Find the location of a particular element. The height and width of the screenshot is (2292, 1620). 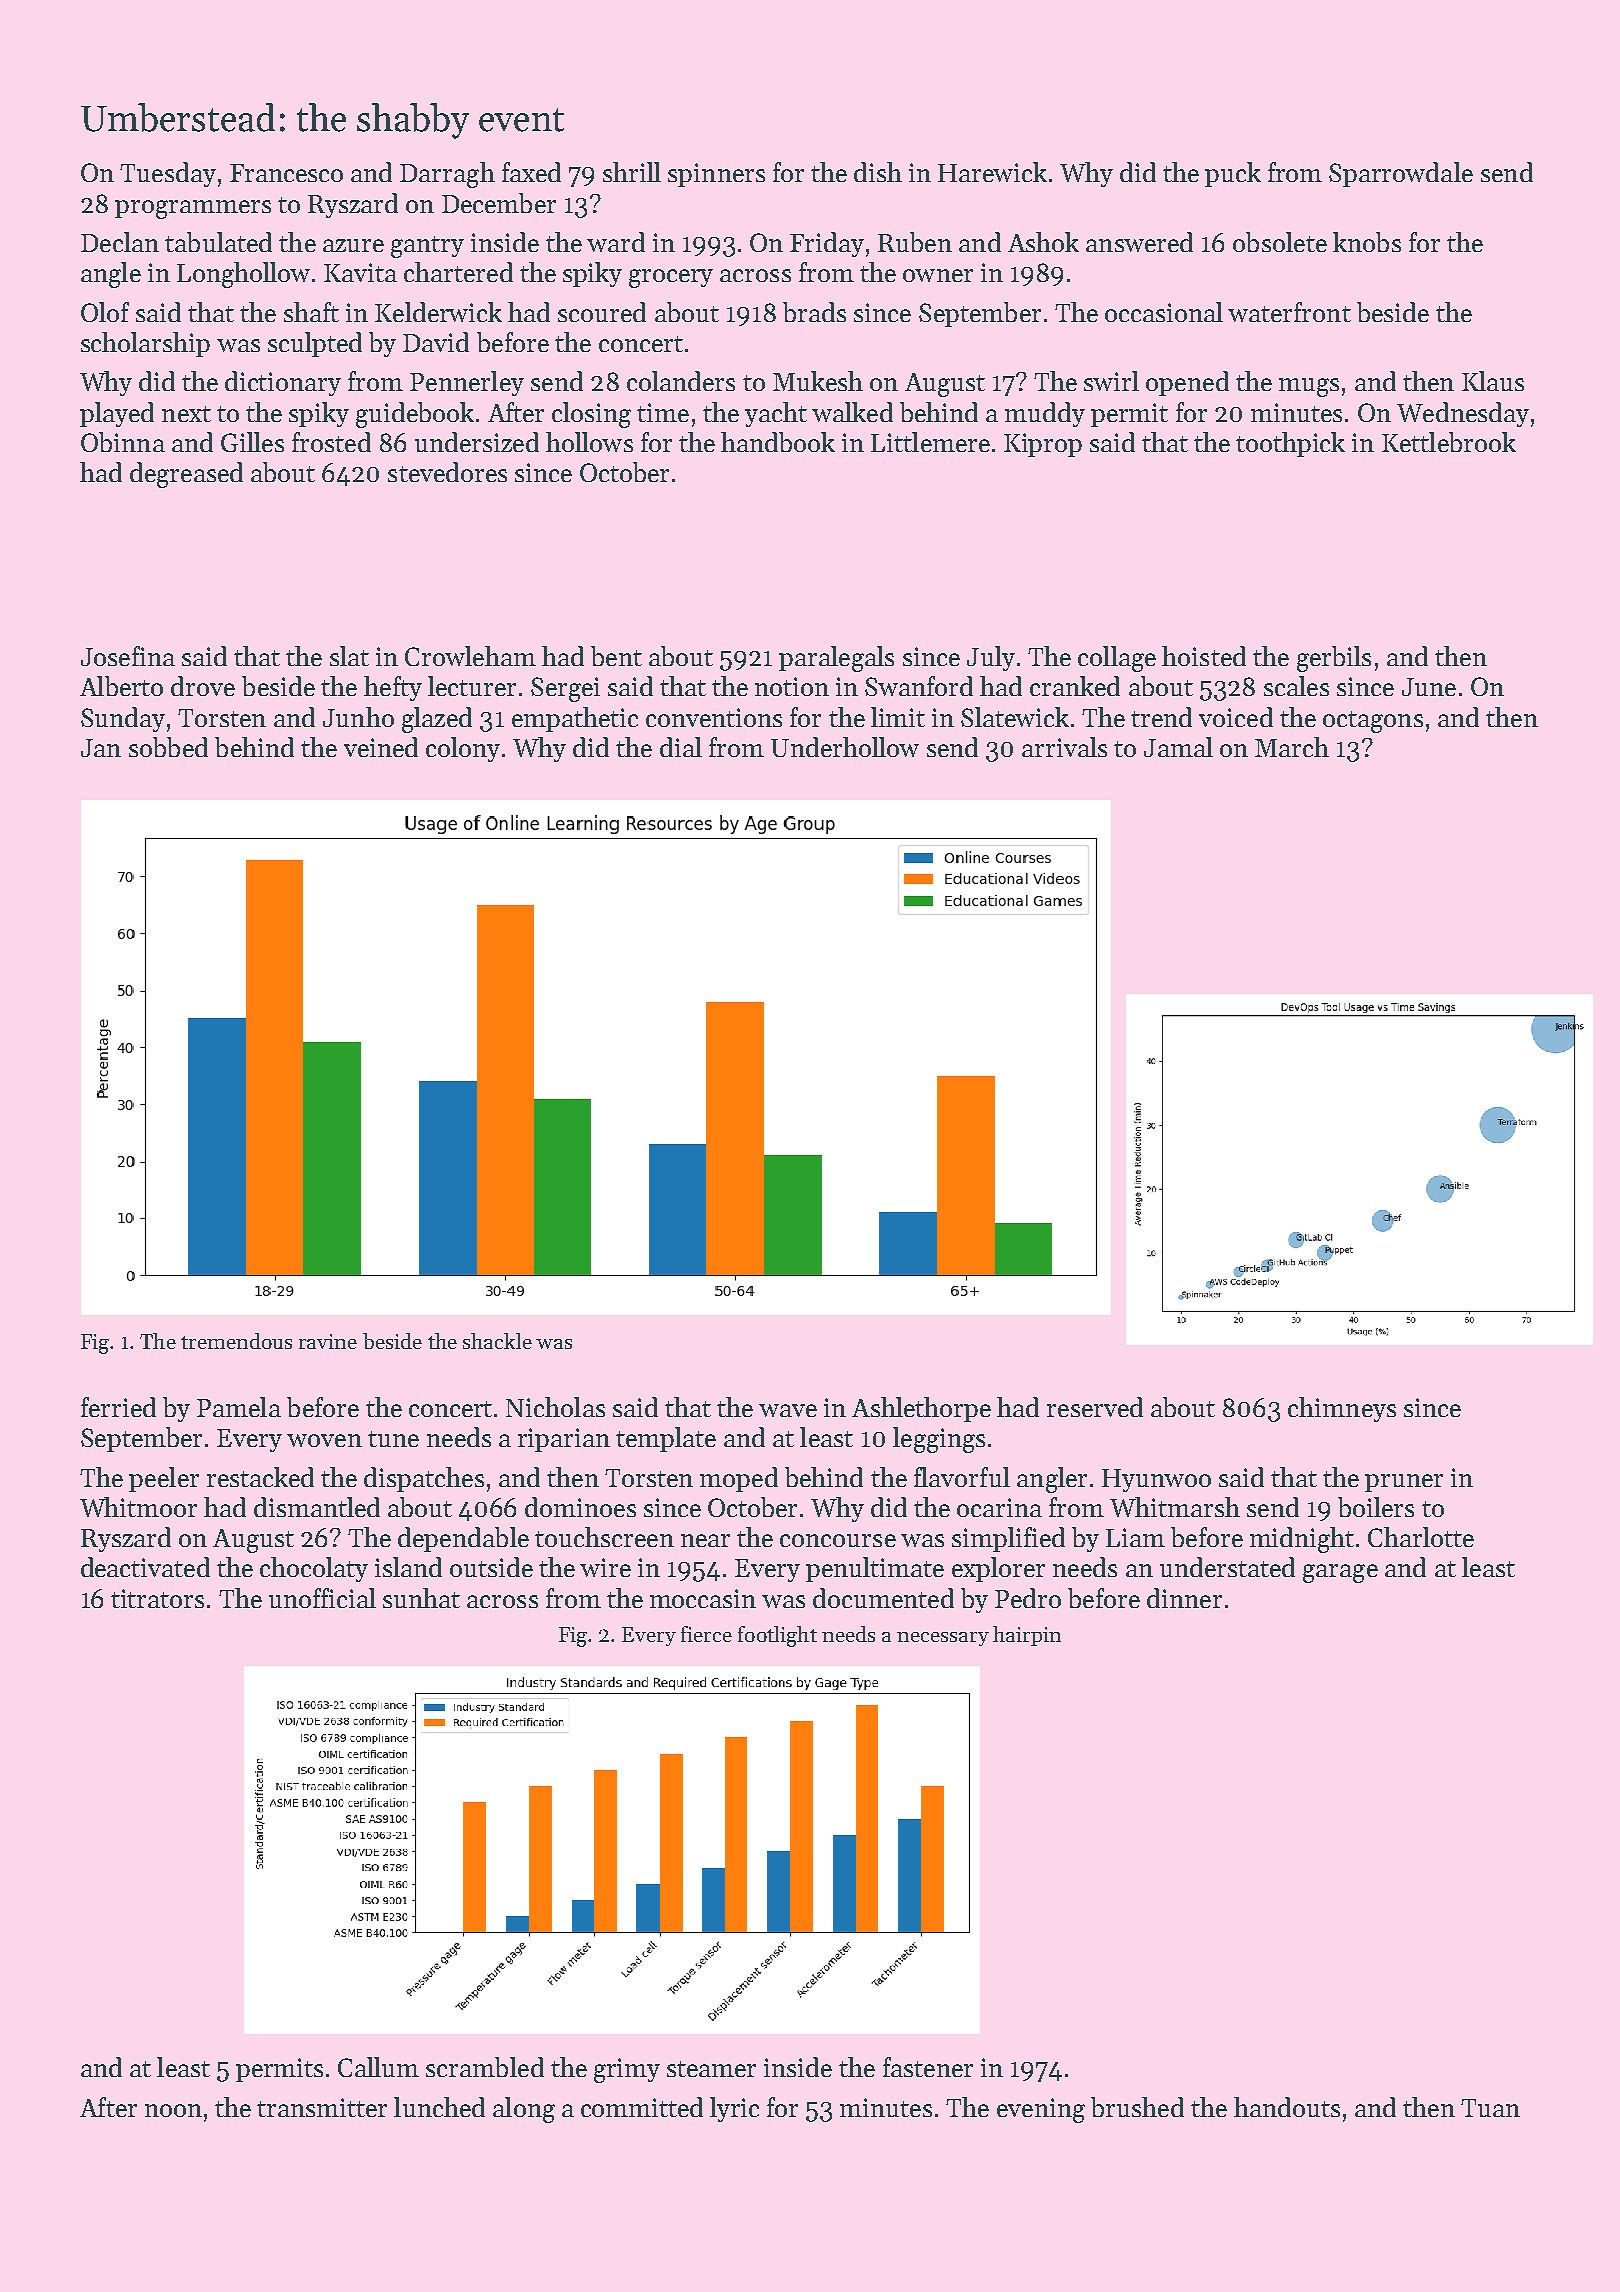

Ashlethorpe is located at coordinates (921, 1409).
